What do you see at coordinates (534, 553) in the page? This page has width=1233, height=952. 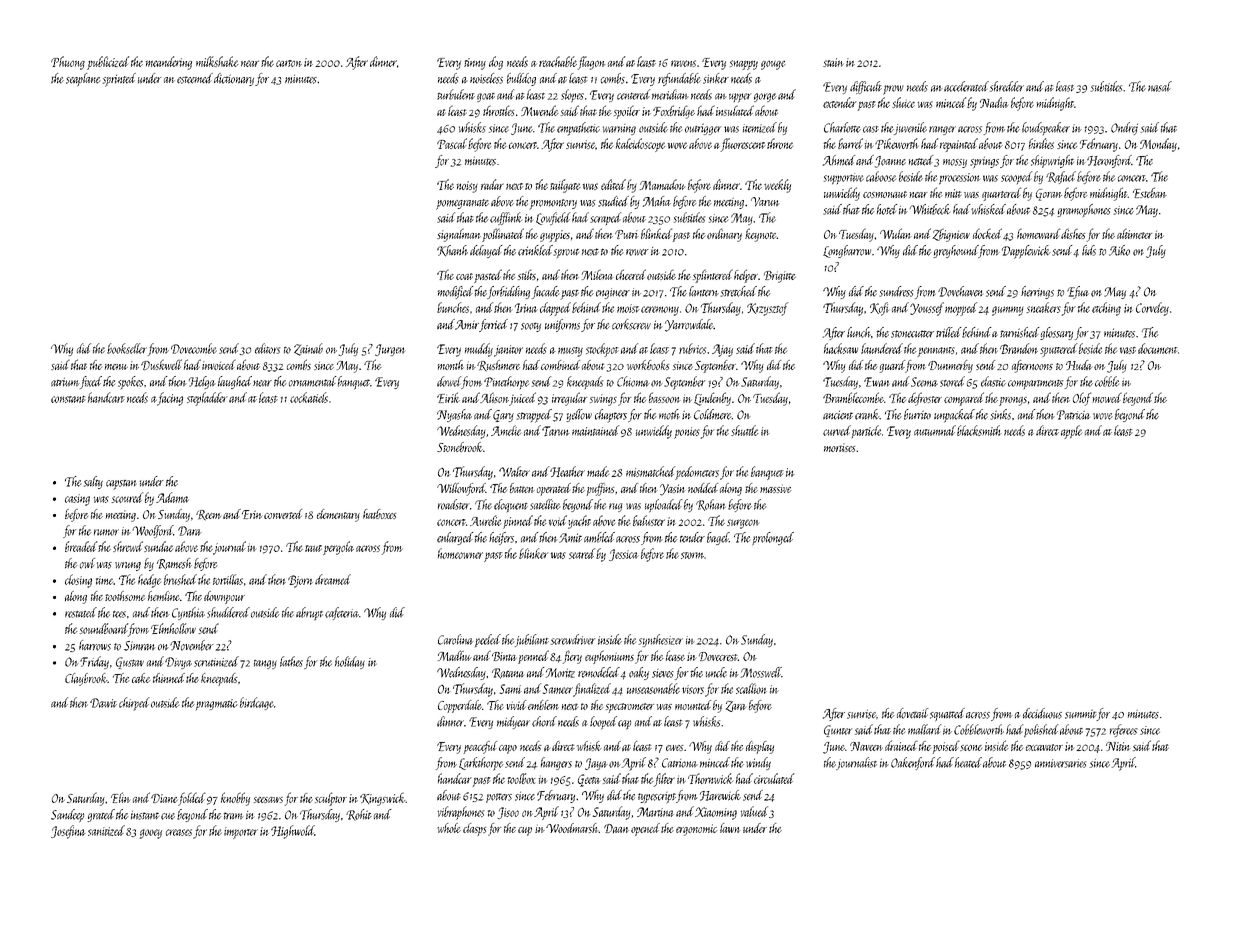 I see `blinker` at bounding box center [534, 553].
